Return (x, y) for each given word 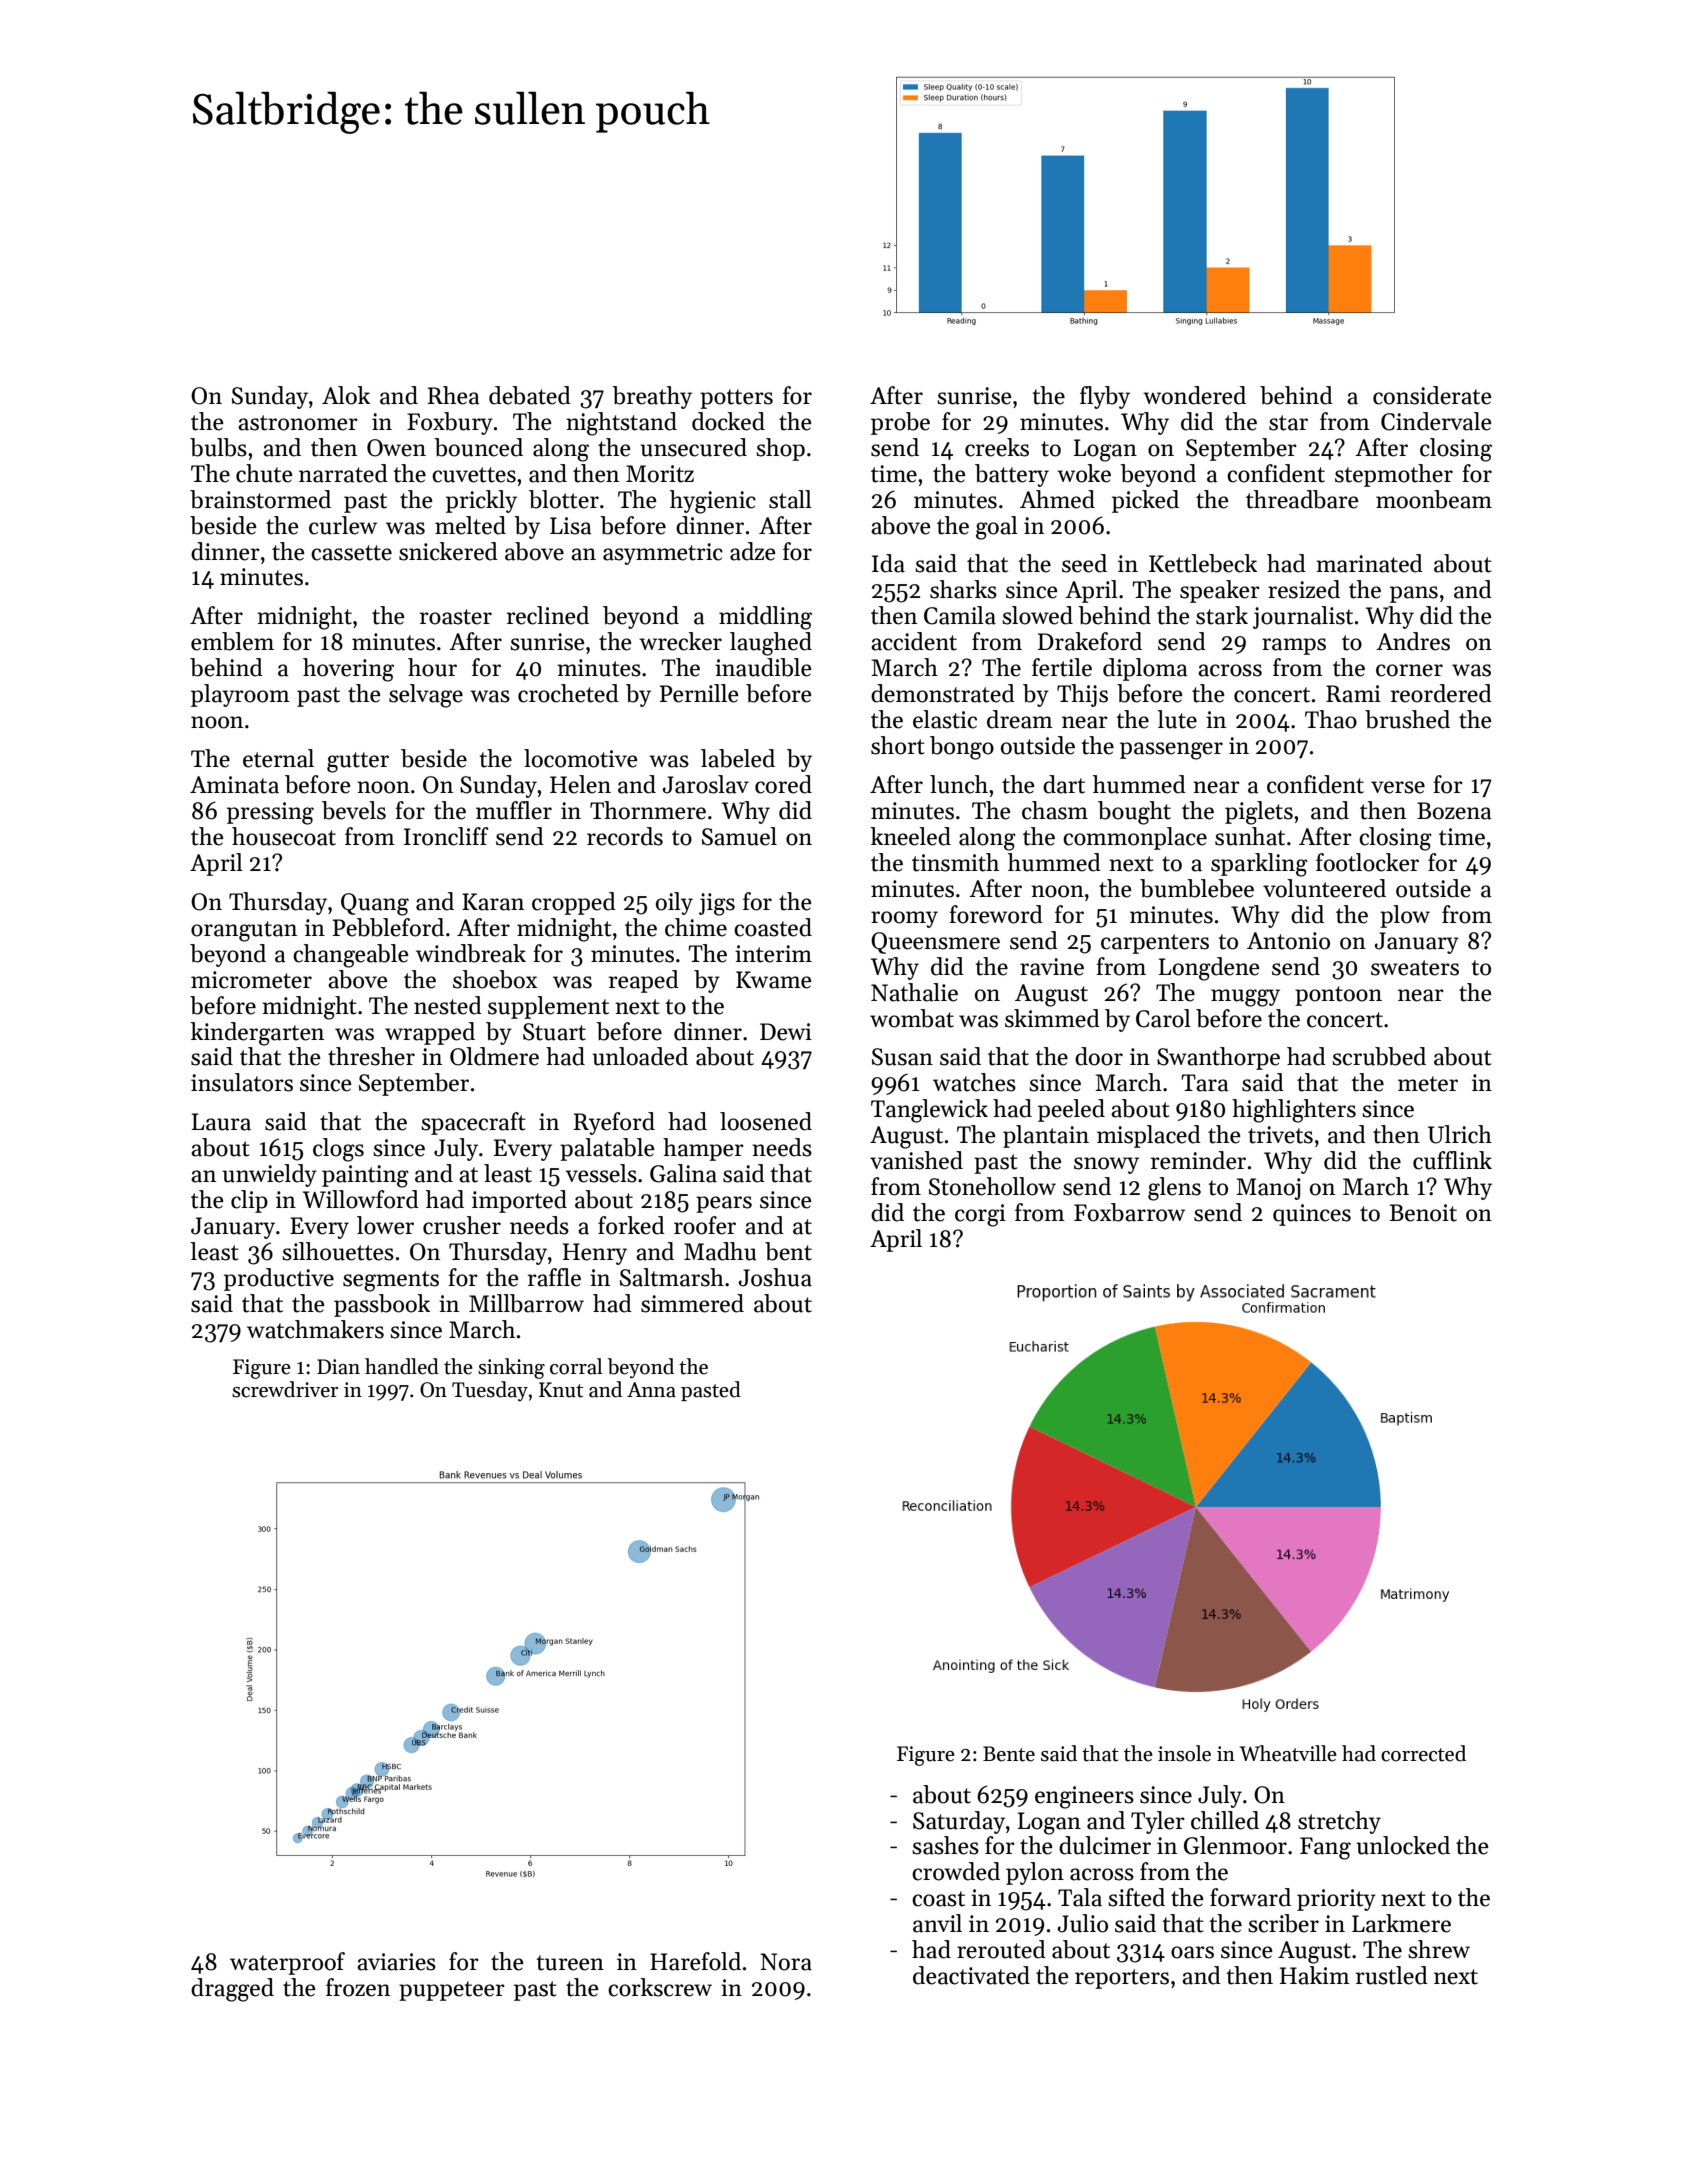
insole (1184, 1753)
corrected (1423, 1753)
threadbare (1302, 499)
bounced (478, 447)
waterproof (287, 1963)
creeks (997, 447)
